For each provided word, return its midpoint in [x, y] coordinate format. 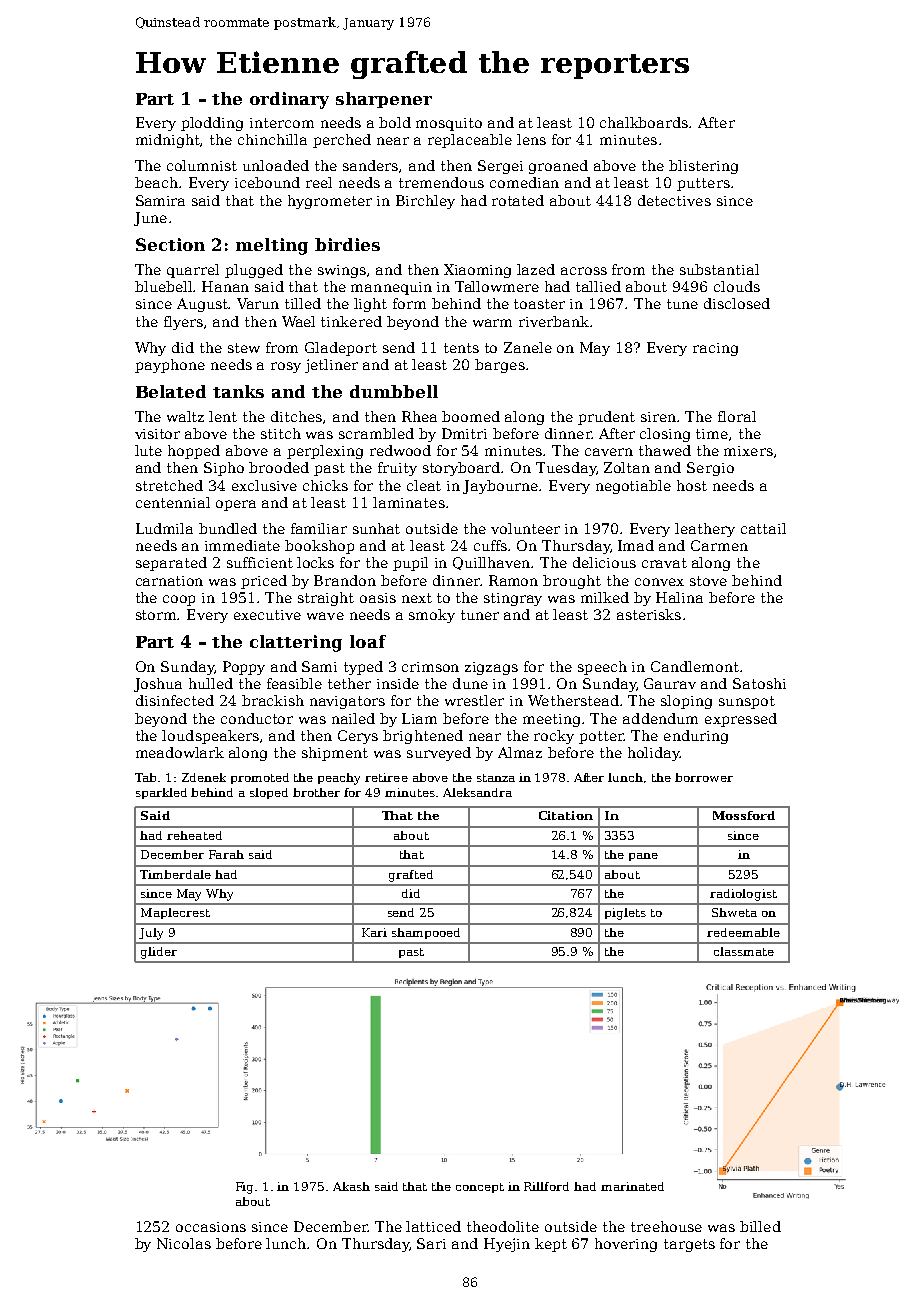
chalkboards [644, 122]
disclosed [737, 303]
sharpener [384, 100]
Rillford [546, 1186]
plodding [212, 124]
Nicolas [184, 1243]
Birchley [425, 202]
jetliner [331, 366]
